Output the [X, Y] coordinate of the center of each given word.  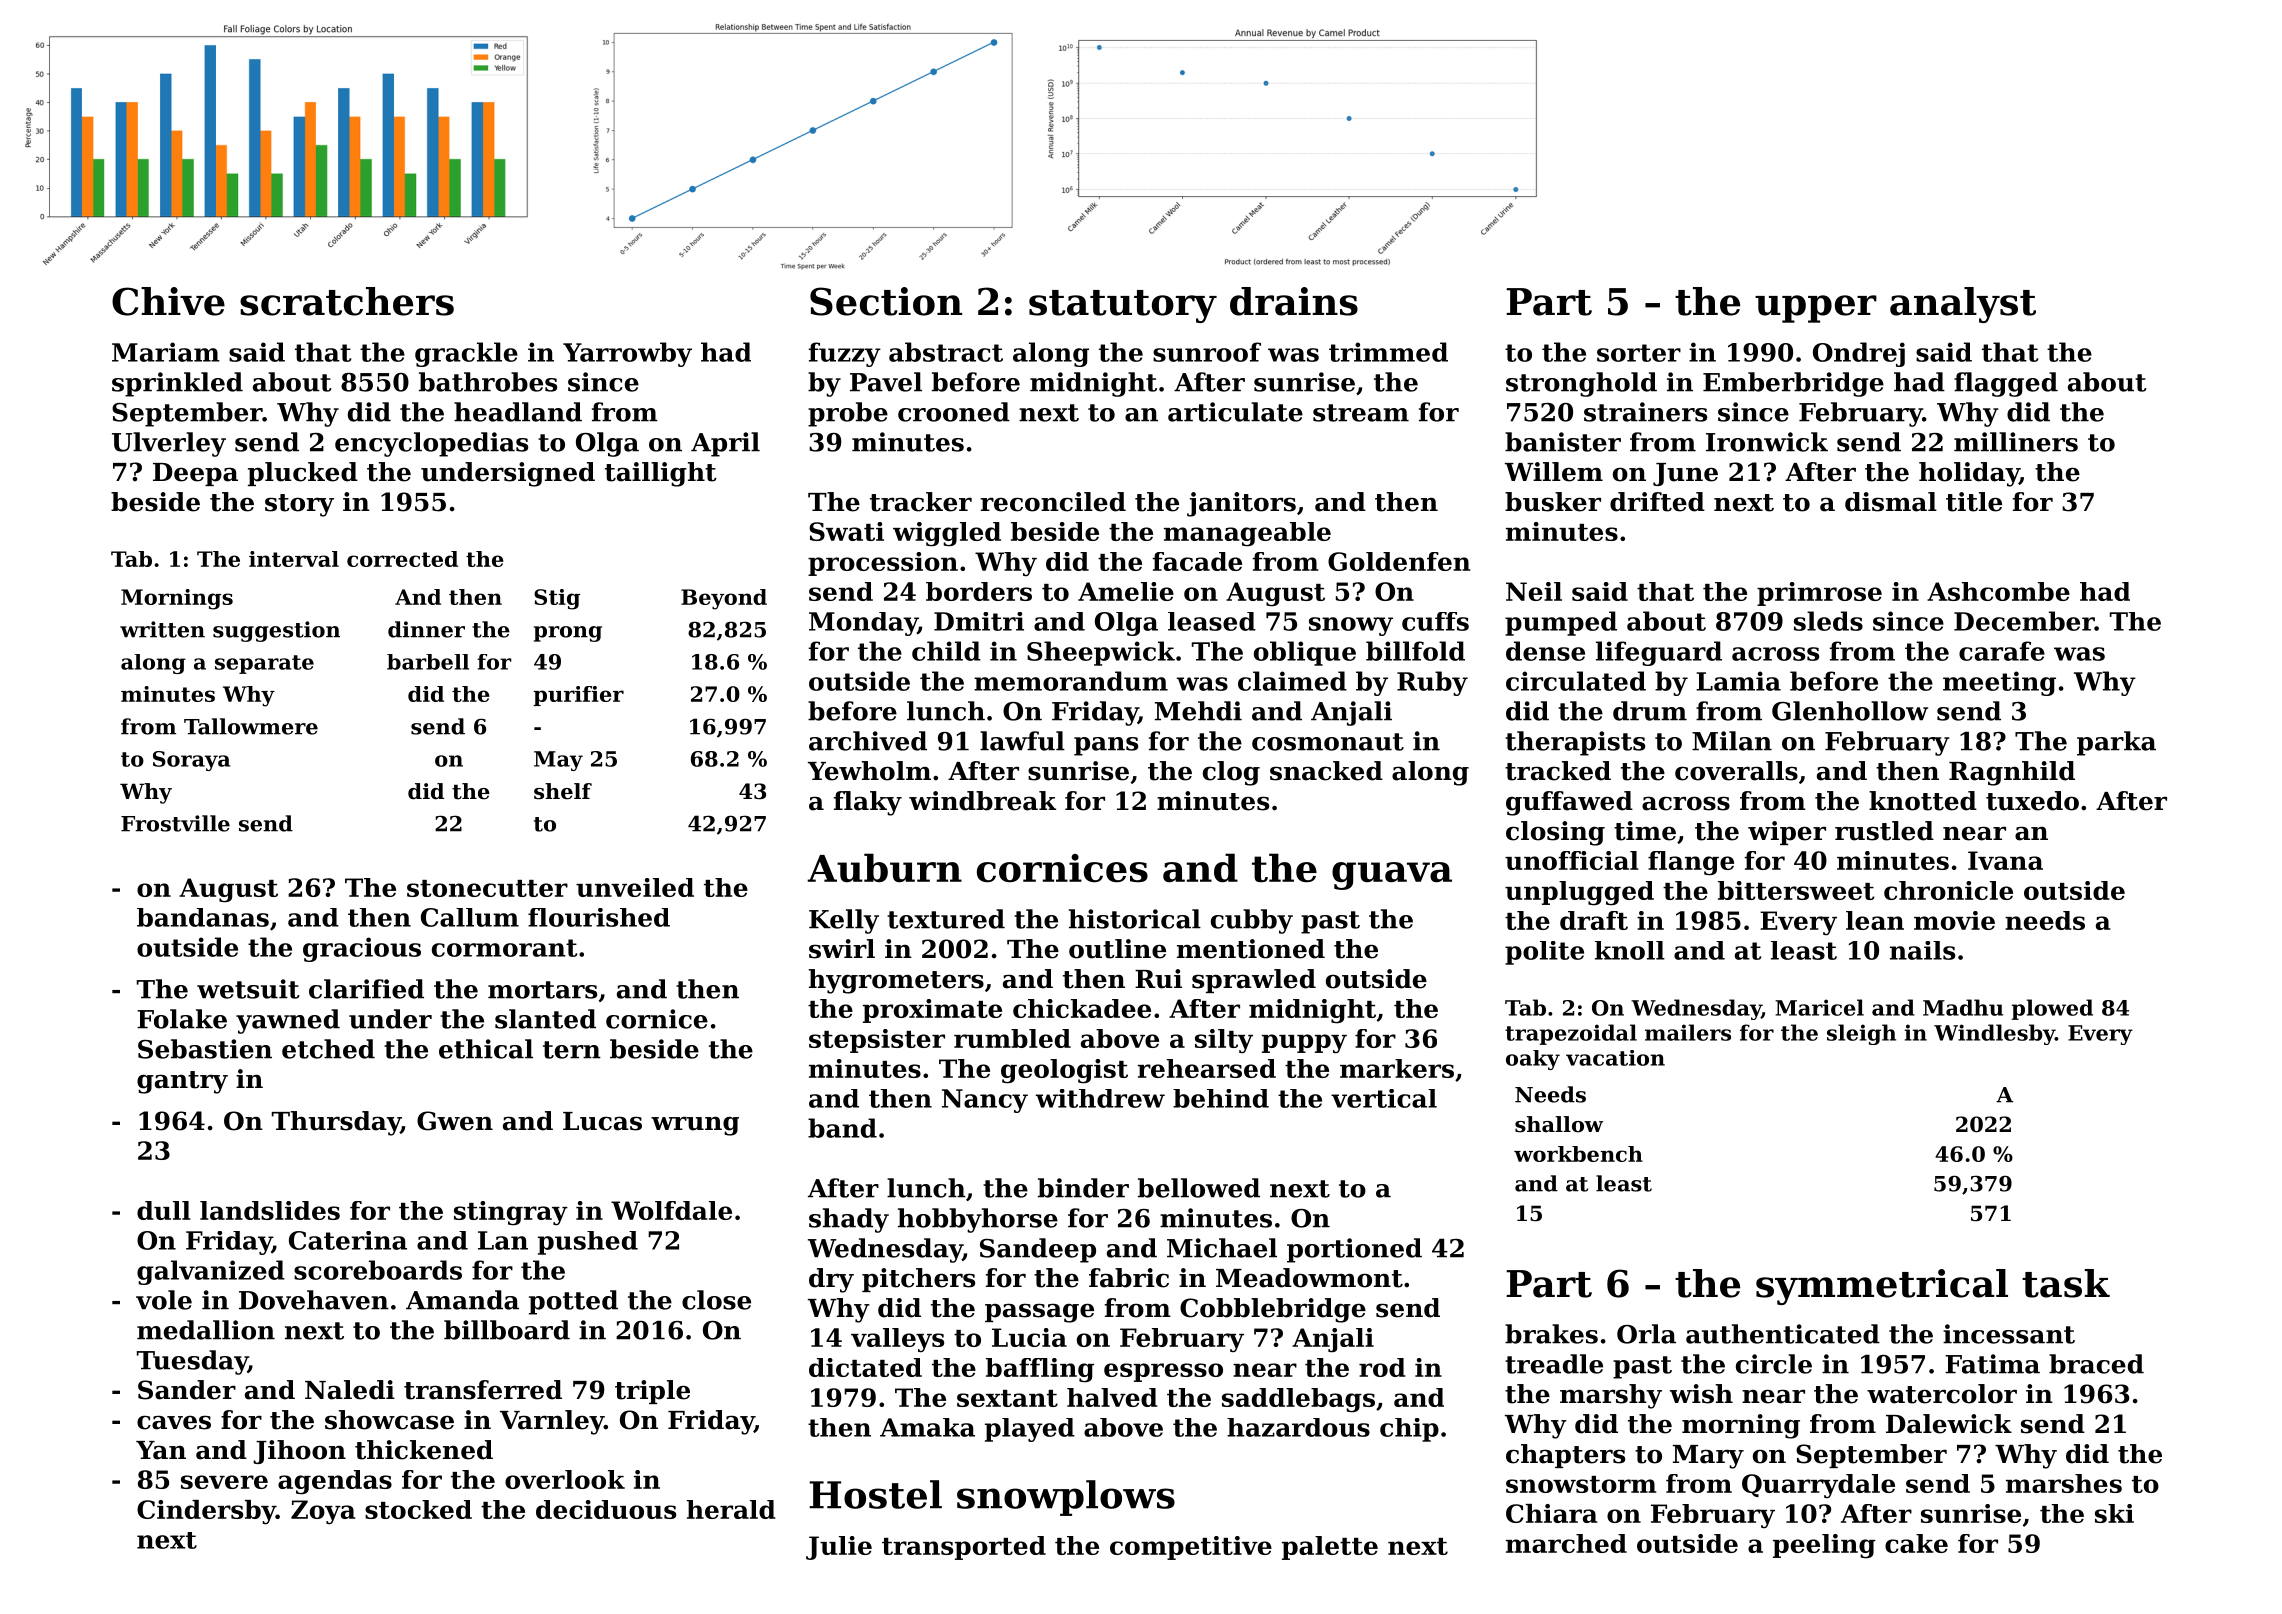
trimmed [1388, 352]
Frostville [175, 823]
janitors [1241, 504]
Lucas [602, 1121]
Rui [1158, 979]
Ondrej [1859, 354]
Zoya [323, 1512]
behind [1221, 1098]
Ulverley [169, 444]
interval [294, 559]
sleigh [1861, 1034]
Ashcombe [1998, 591]
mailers [1688, 1032]
